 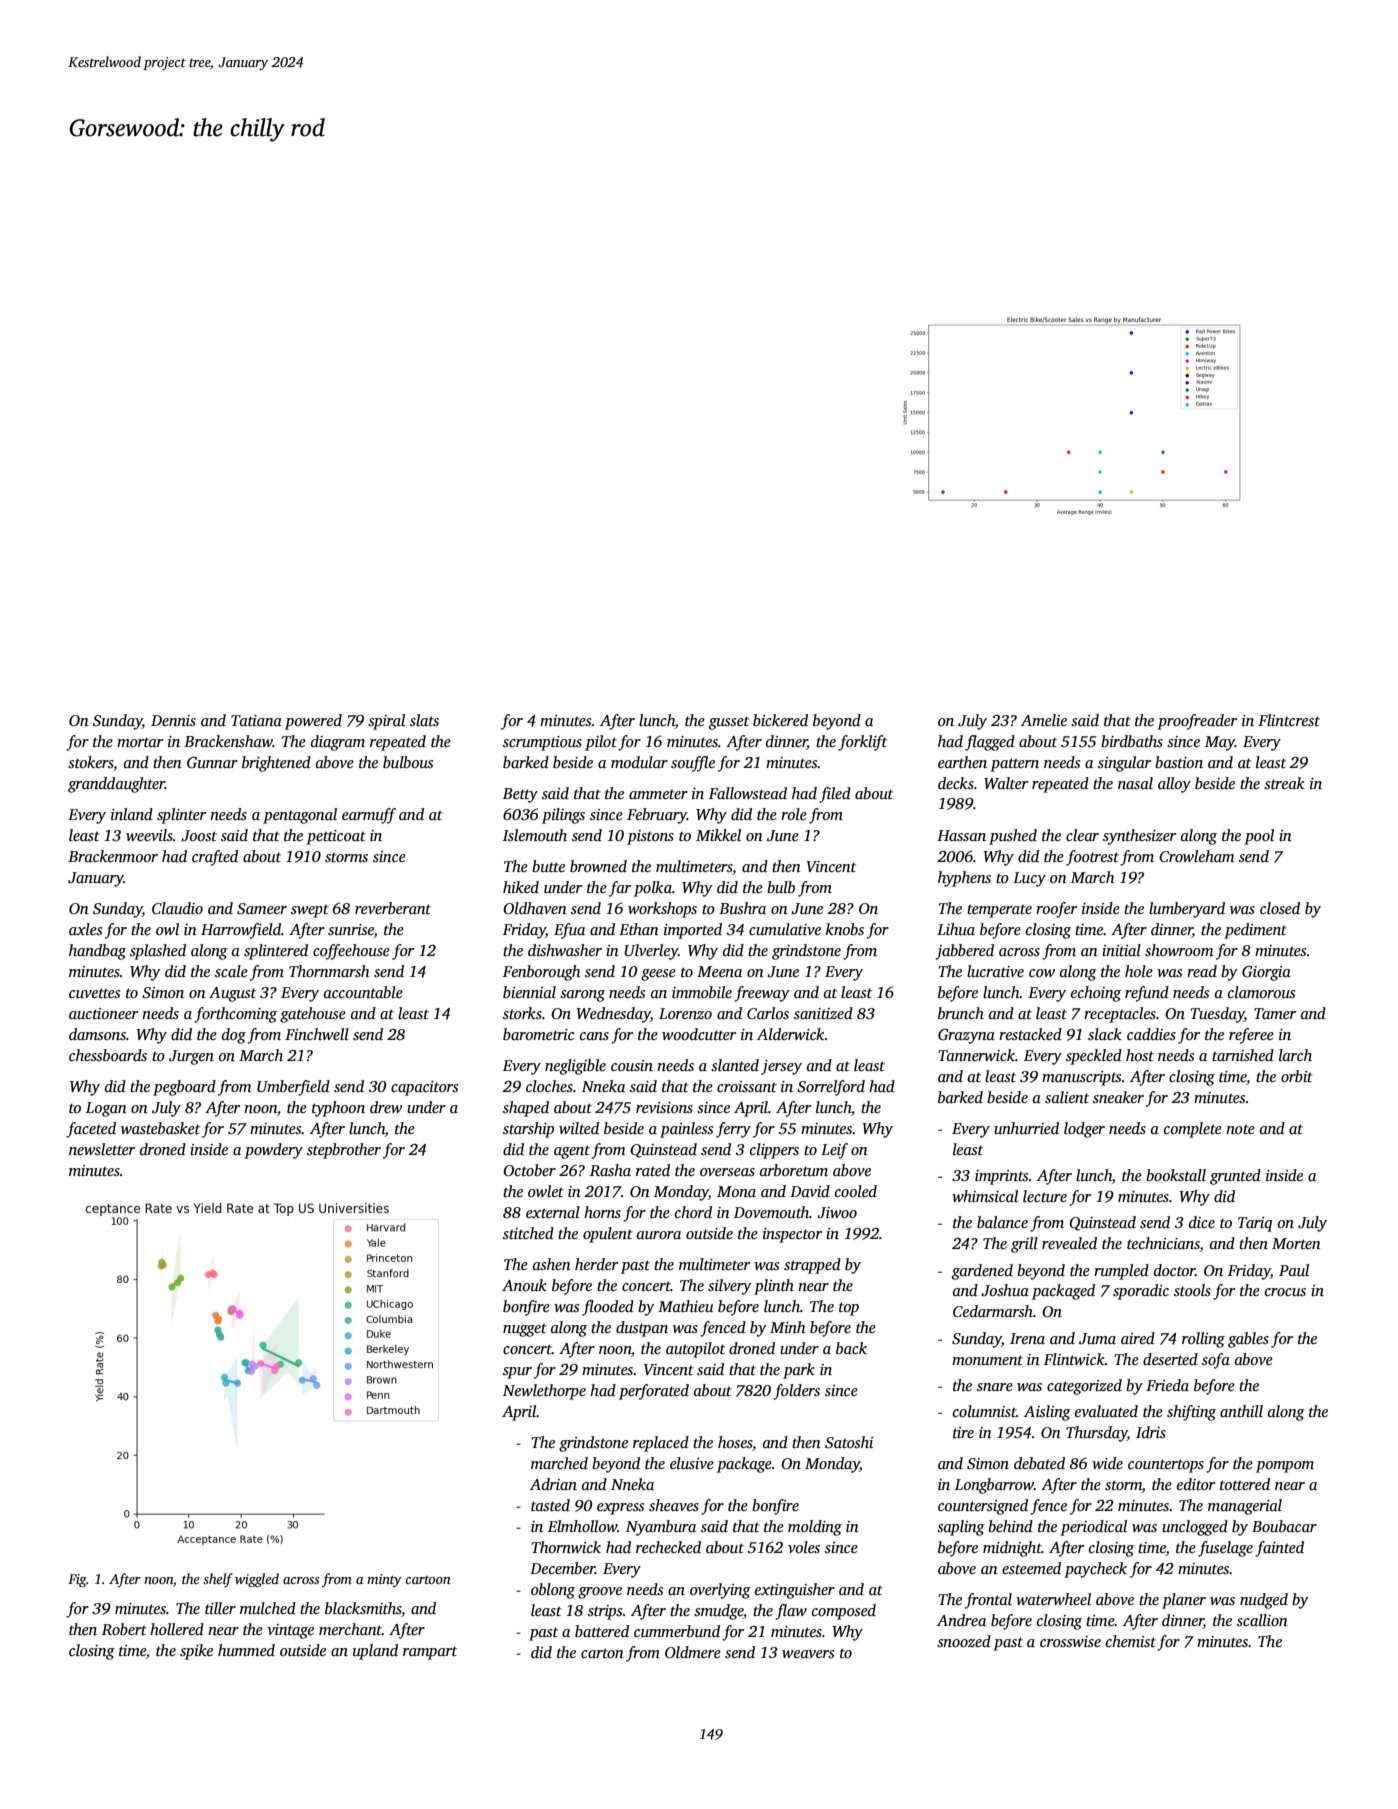 I want to click on starship, so click(x=528, y=1130).
